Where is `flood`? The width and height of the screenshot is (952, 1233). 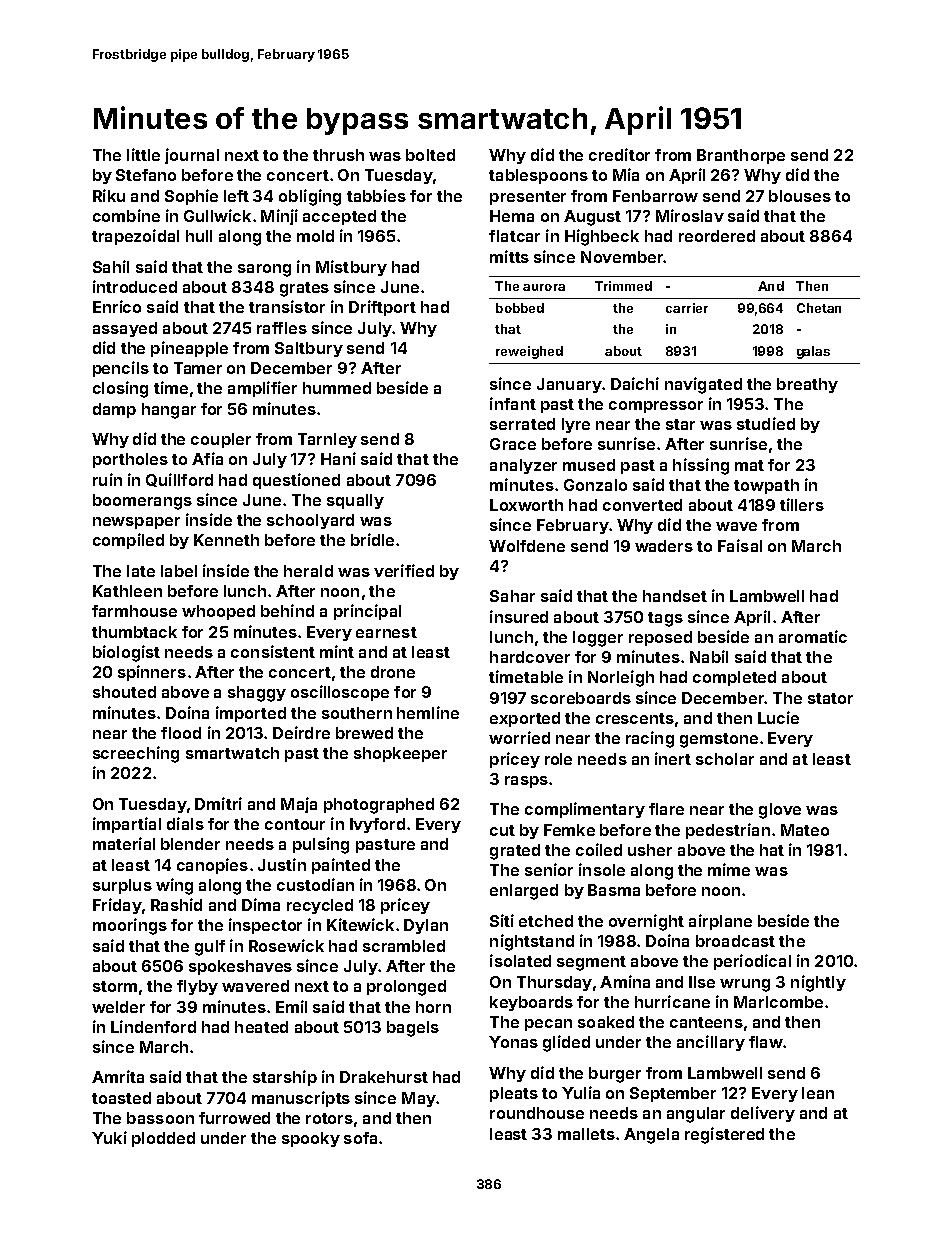 flood is located at coordinates (181, 733).
